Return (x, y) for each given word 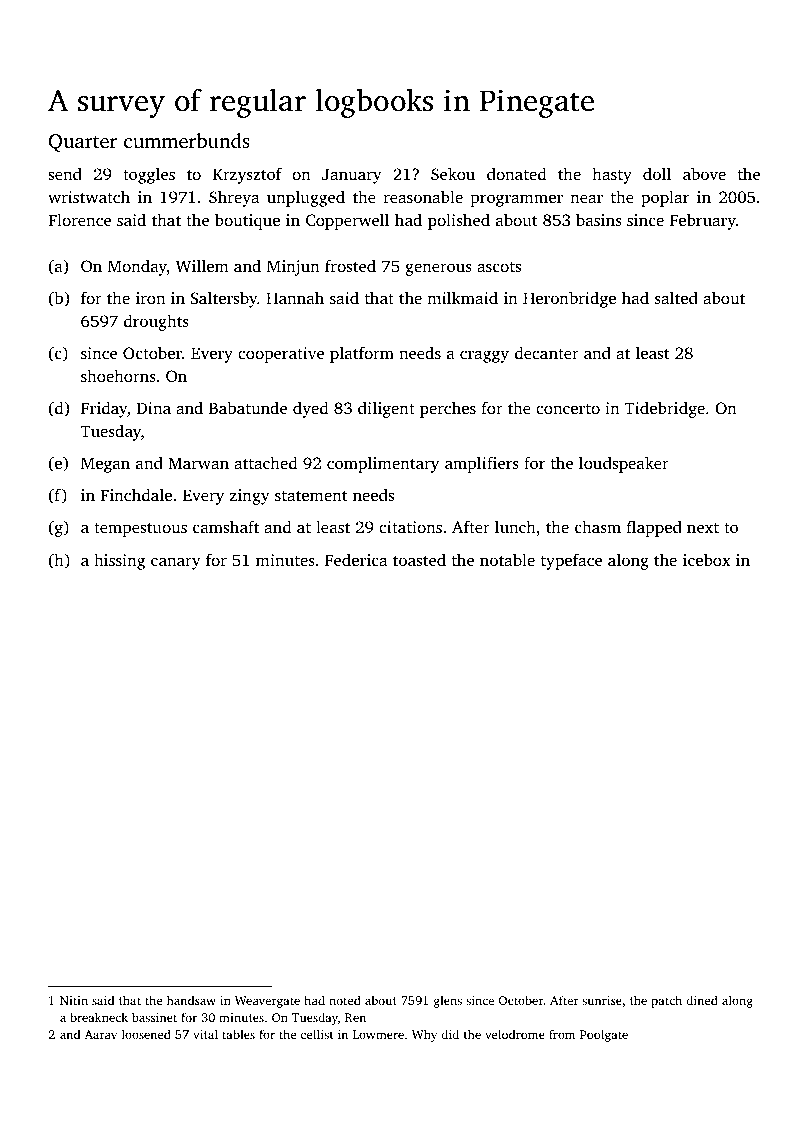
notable (507, 559)
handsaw (191, 1000)
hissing (120, 561)
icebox (707, 559)
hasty (612, 175)
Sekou (453, 174)
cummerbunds (187, 140)
